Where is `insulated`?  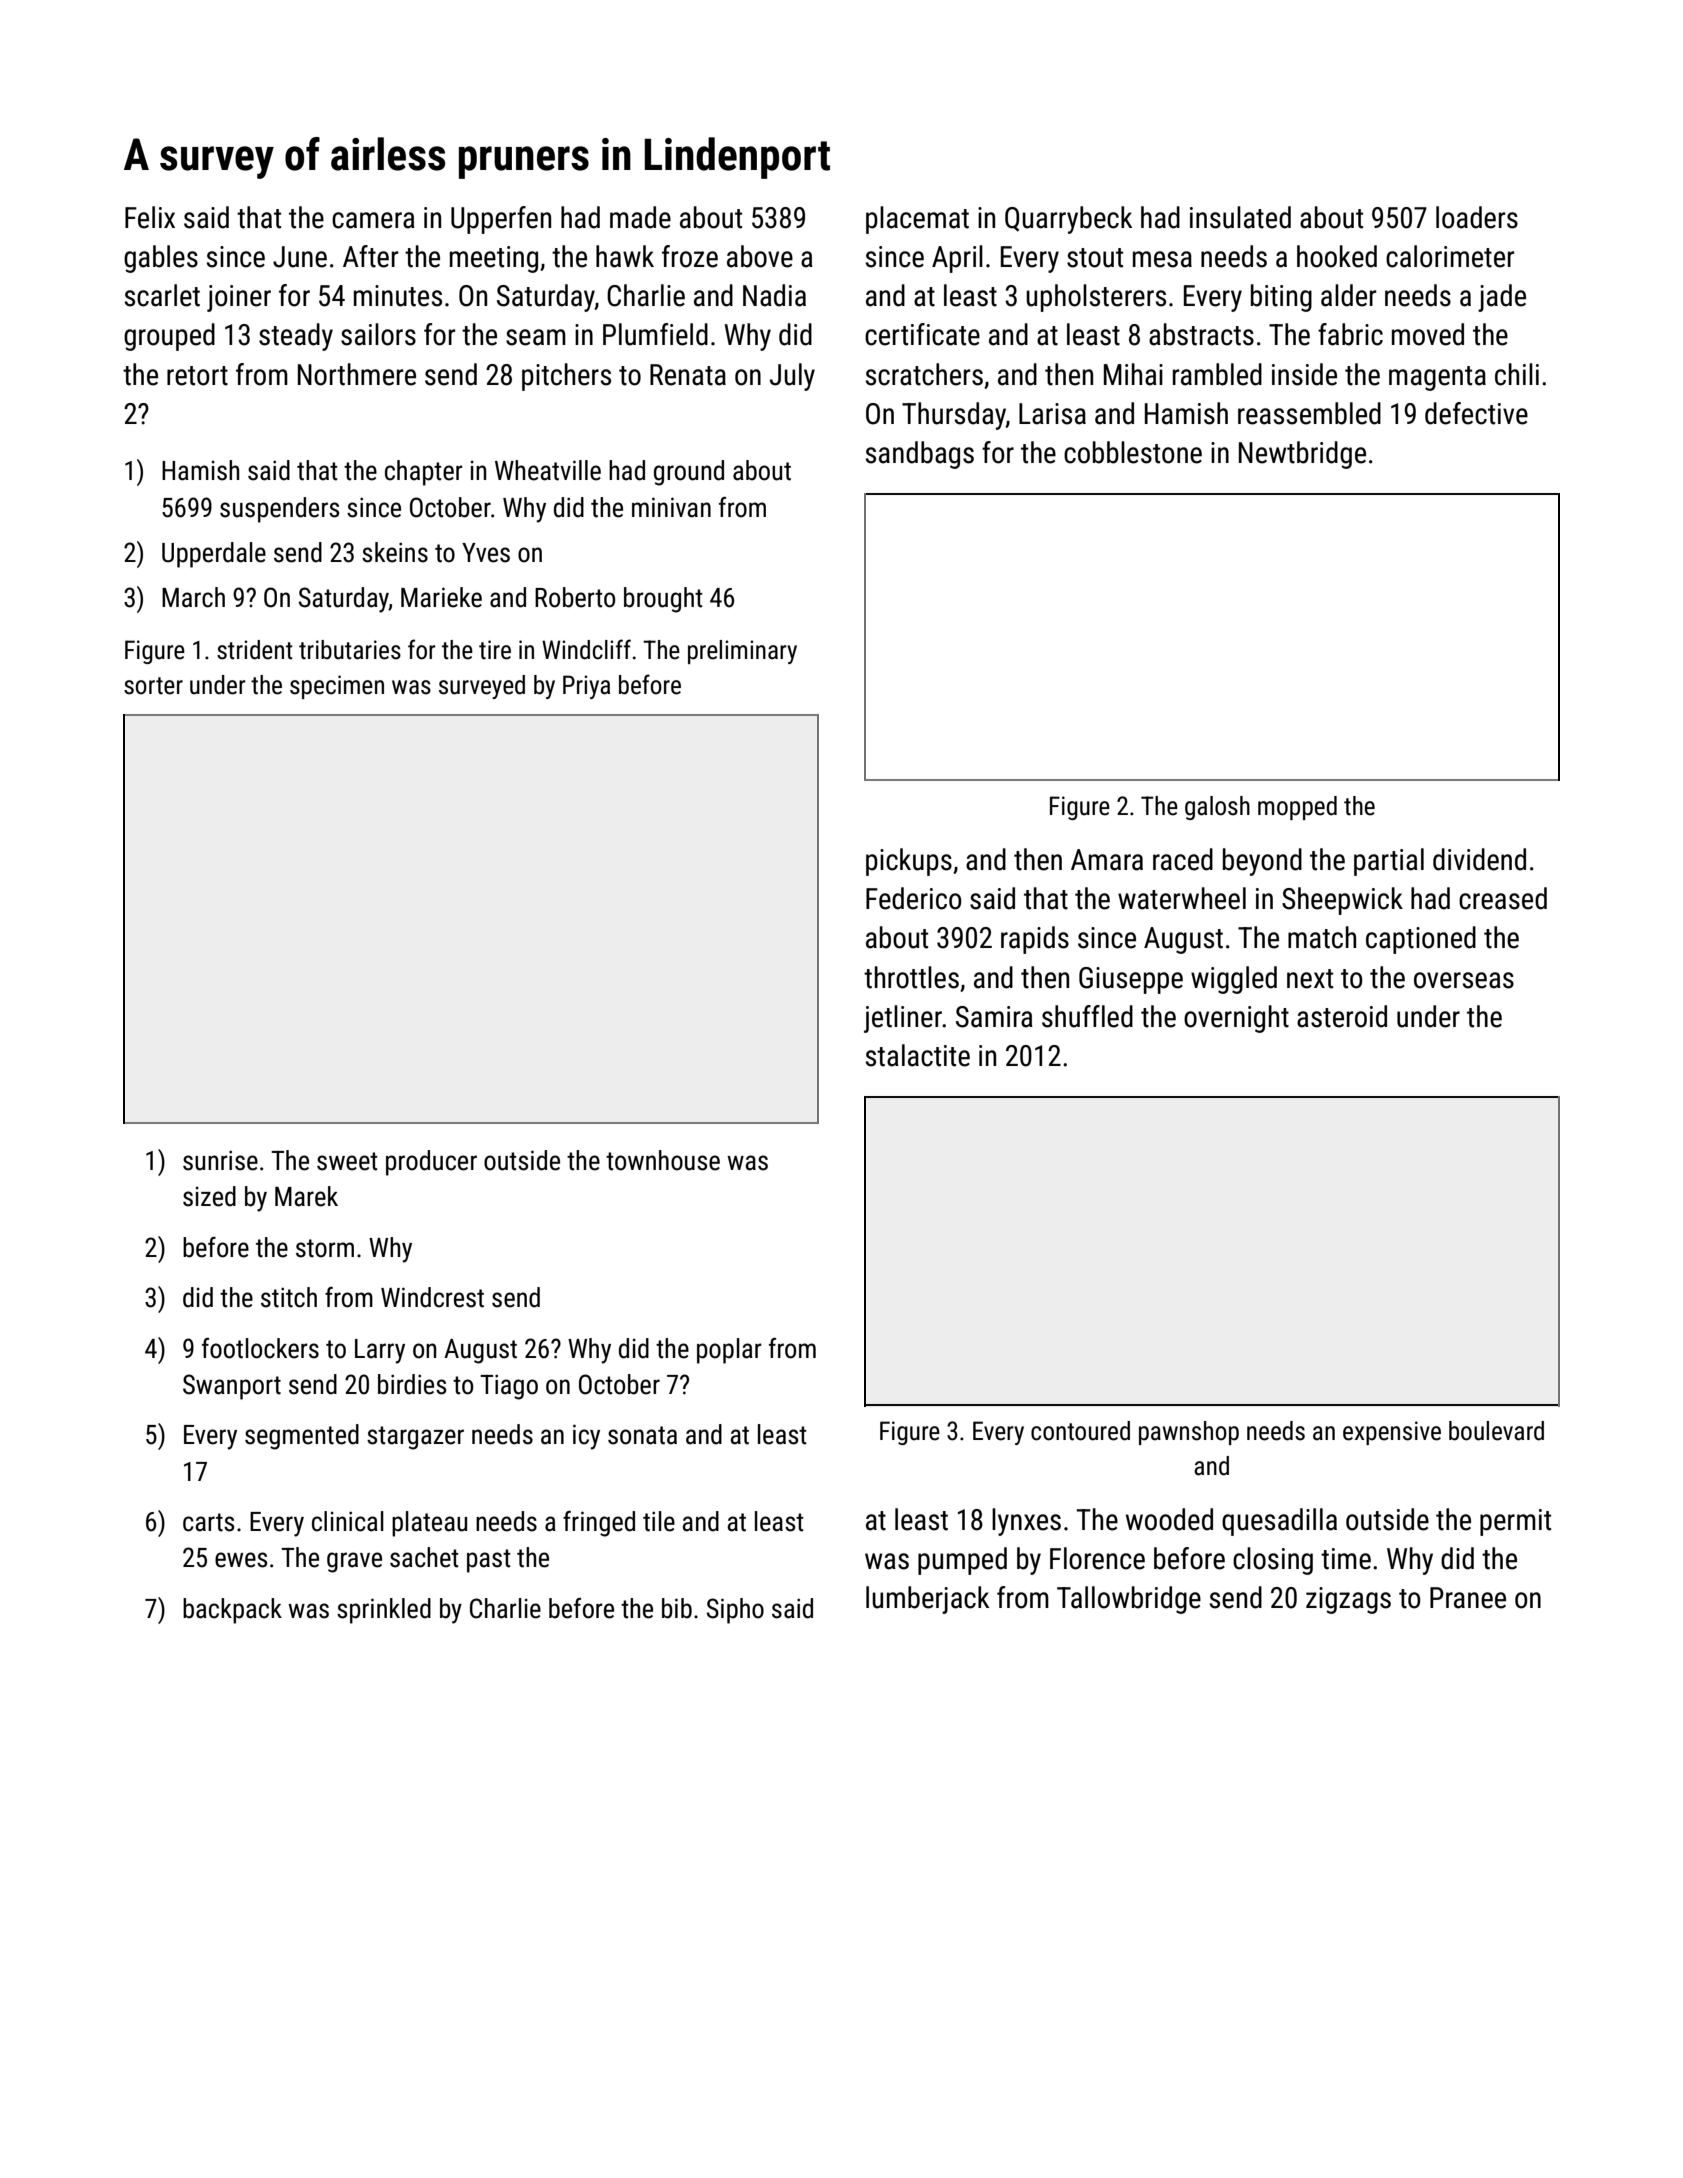
insulated is located at coordinates (1240, 217).
